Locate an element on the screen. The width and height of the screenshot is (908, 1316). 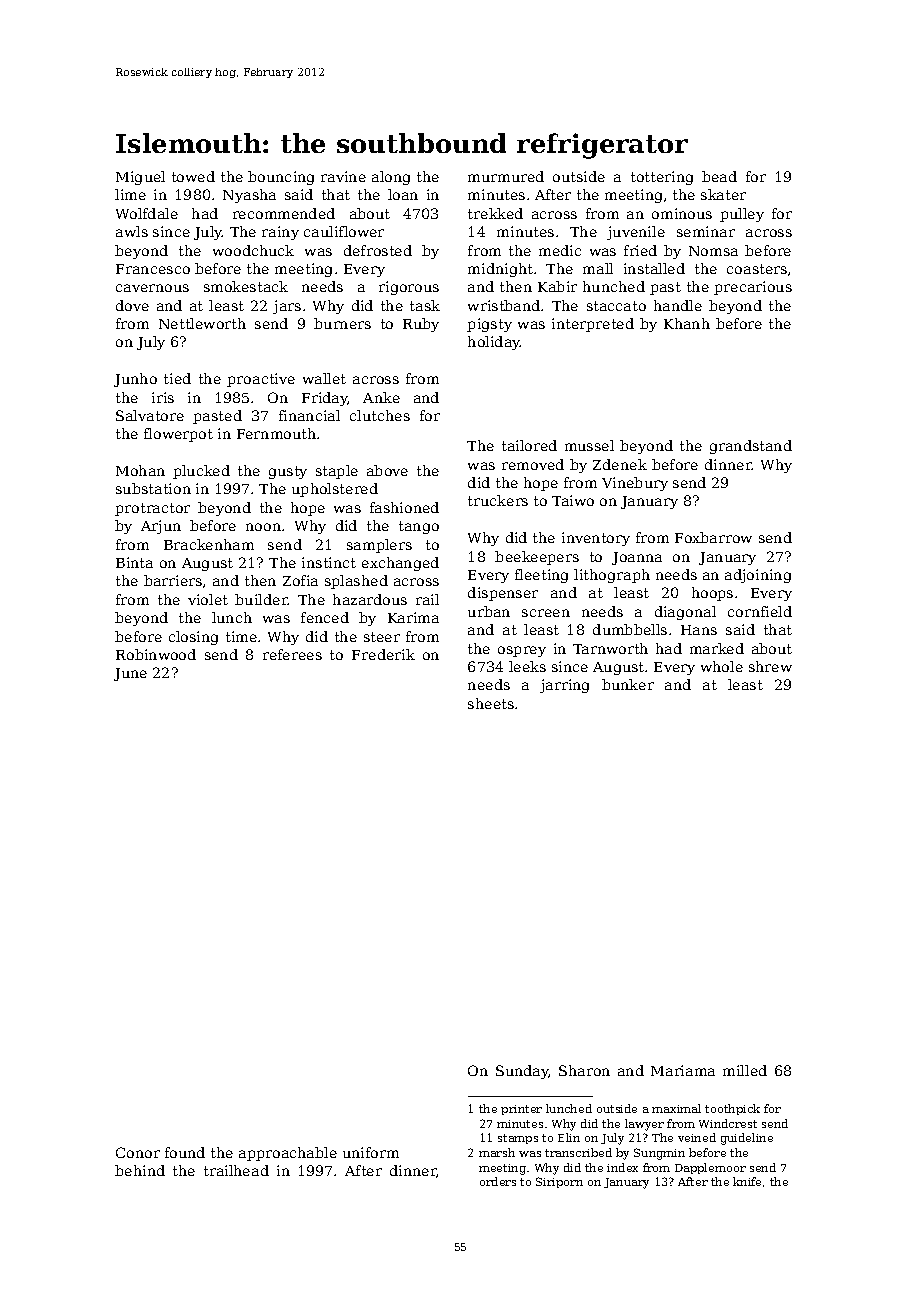
bouncing is located at coordinates (281, 178).
